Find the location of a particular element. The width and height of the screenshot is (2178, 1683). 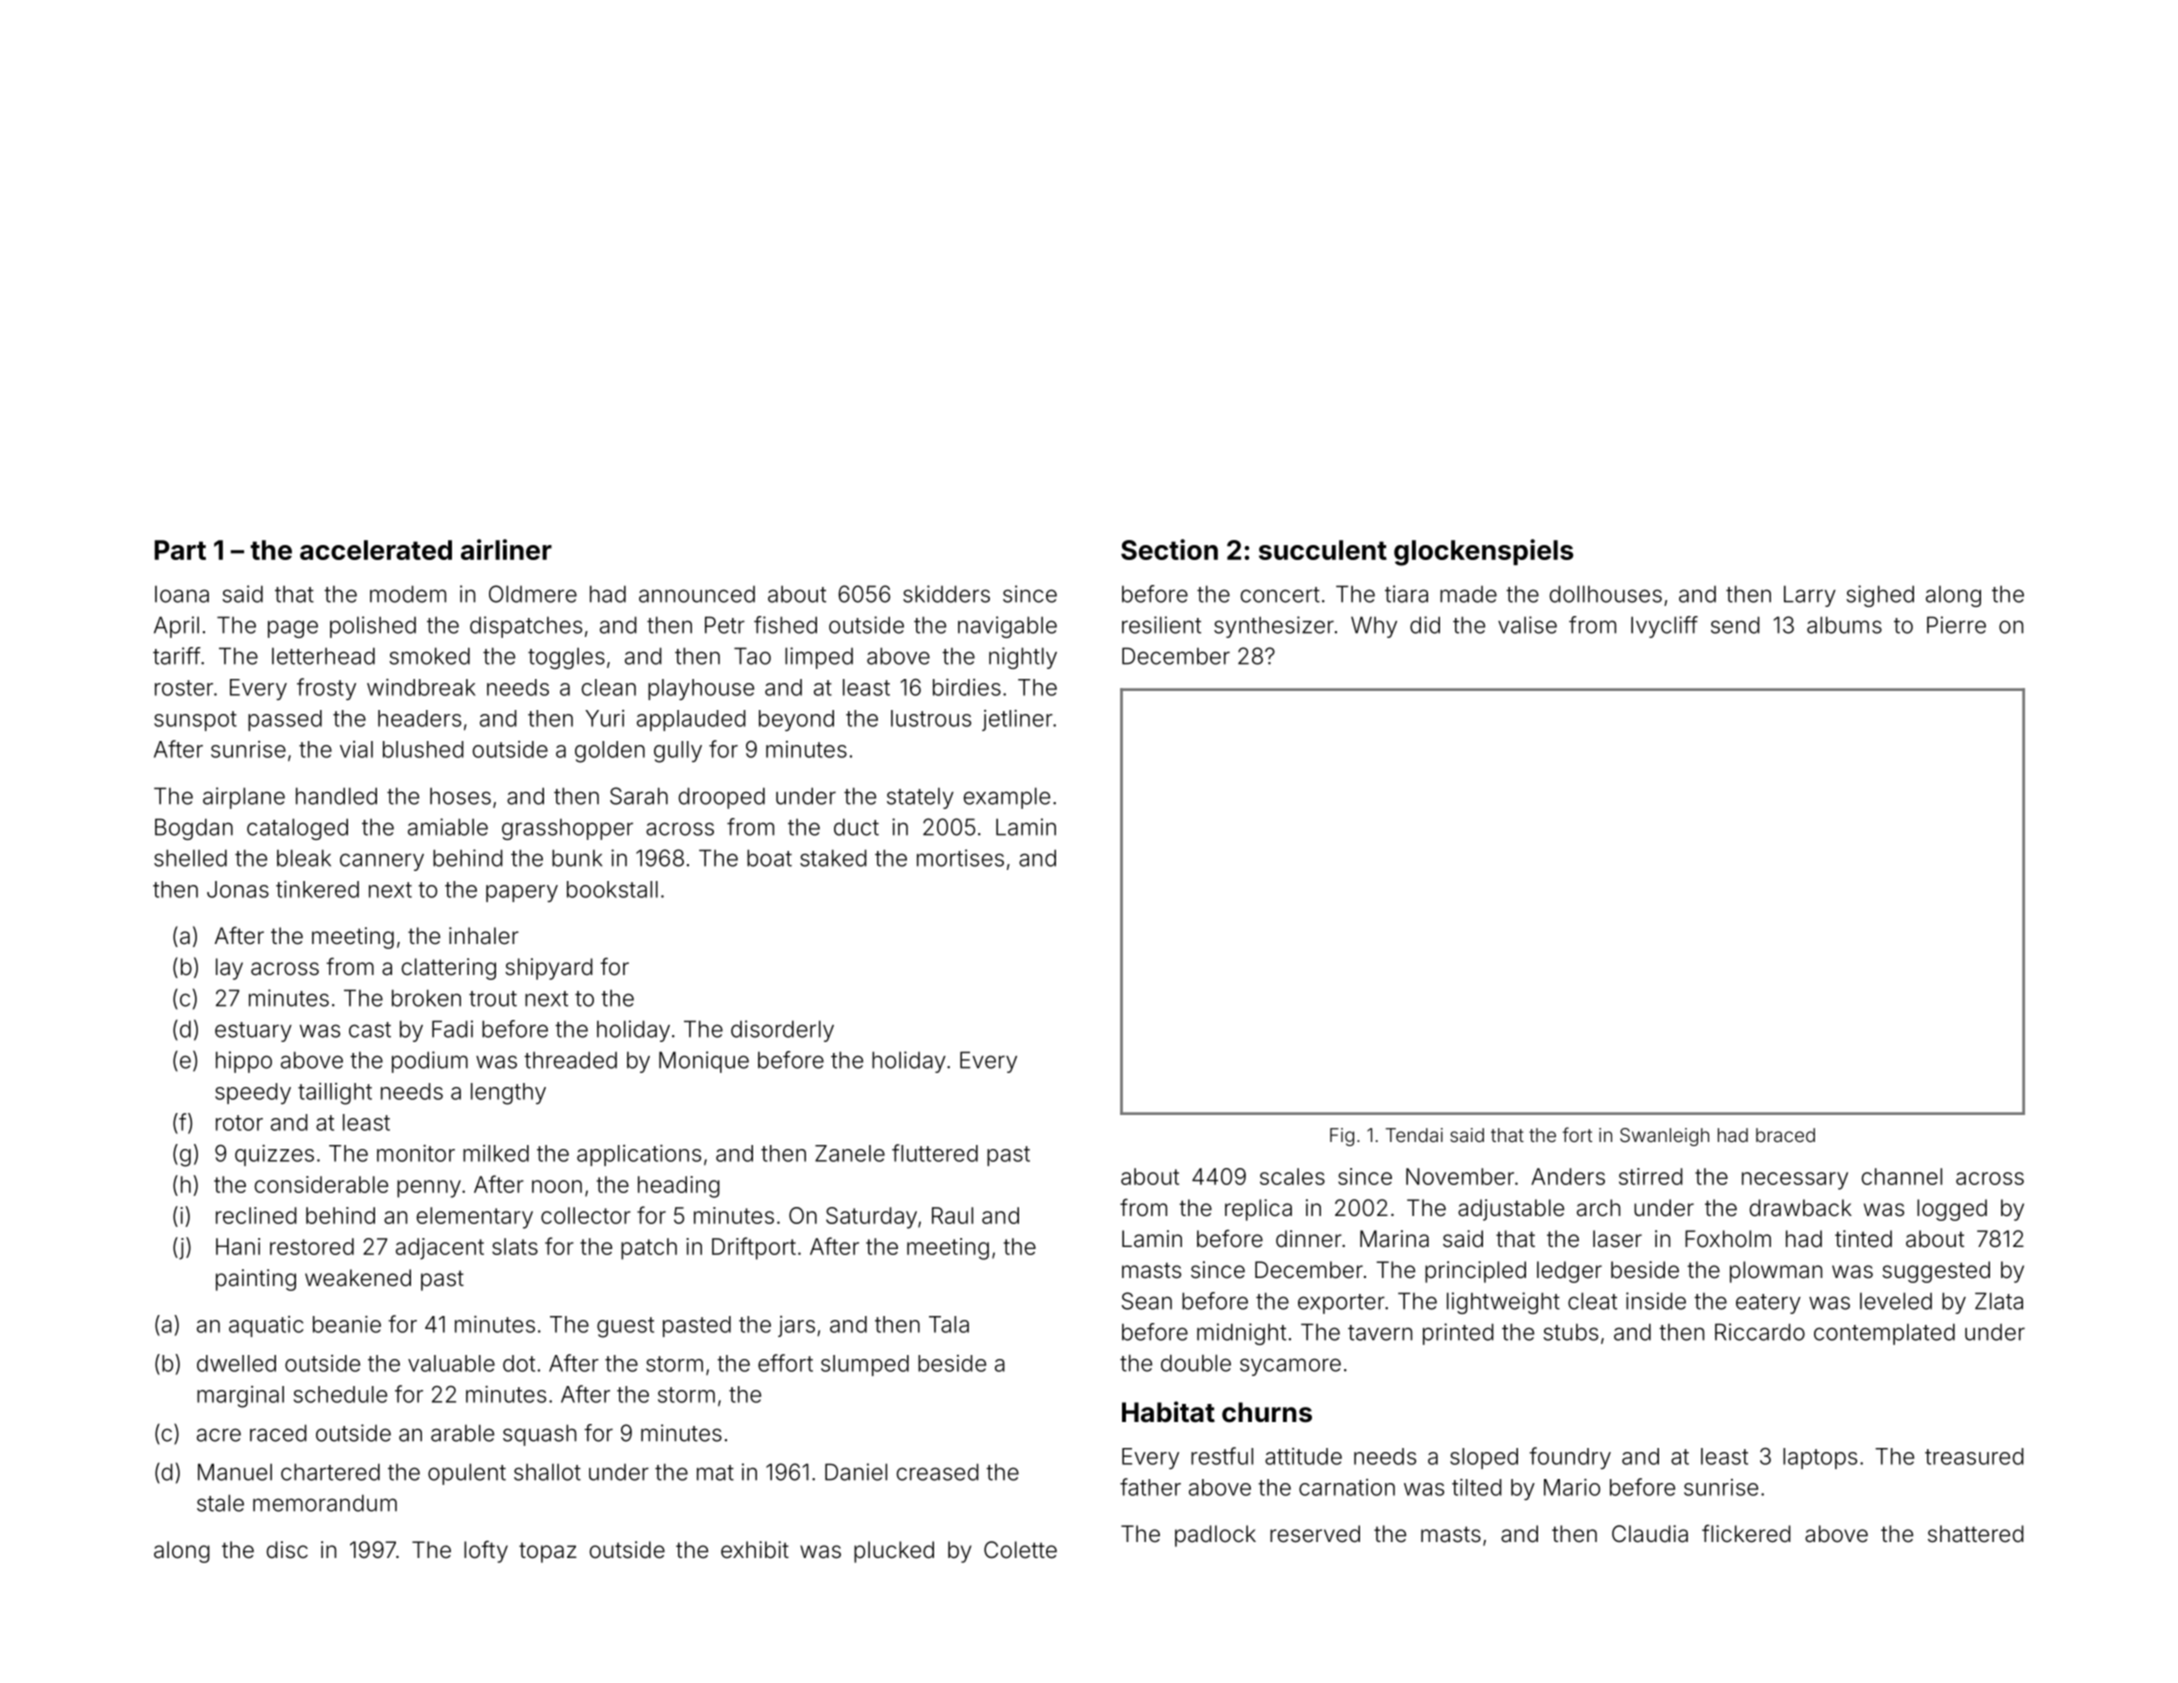

albums is located at coordinates (1844, 625).
